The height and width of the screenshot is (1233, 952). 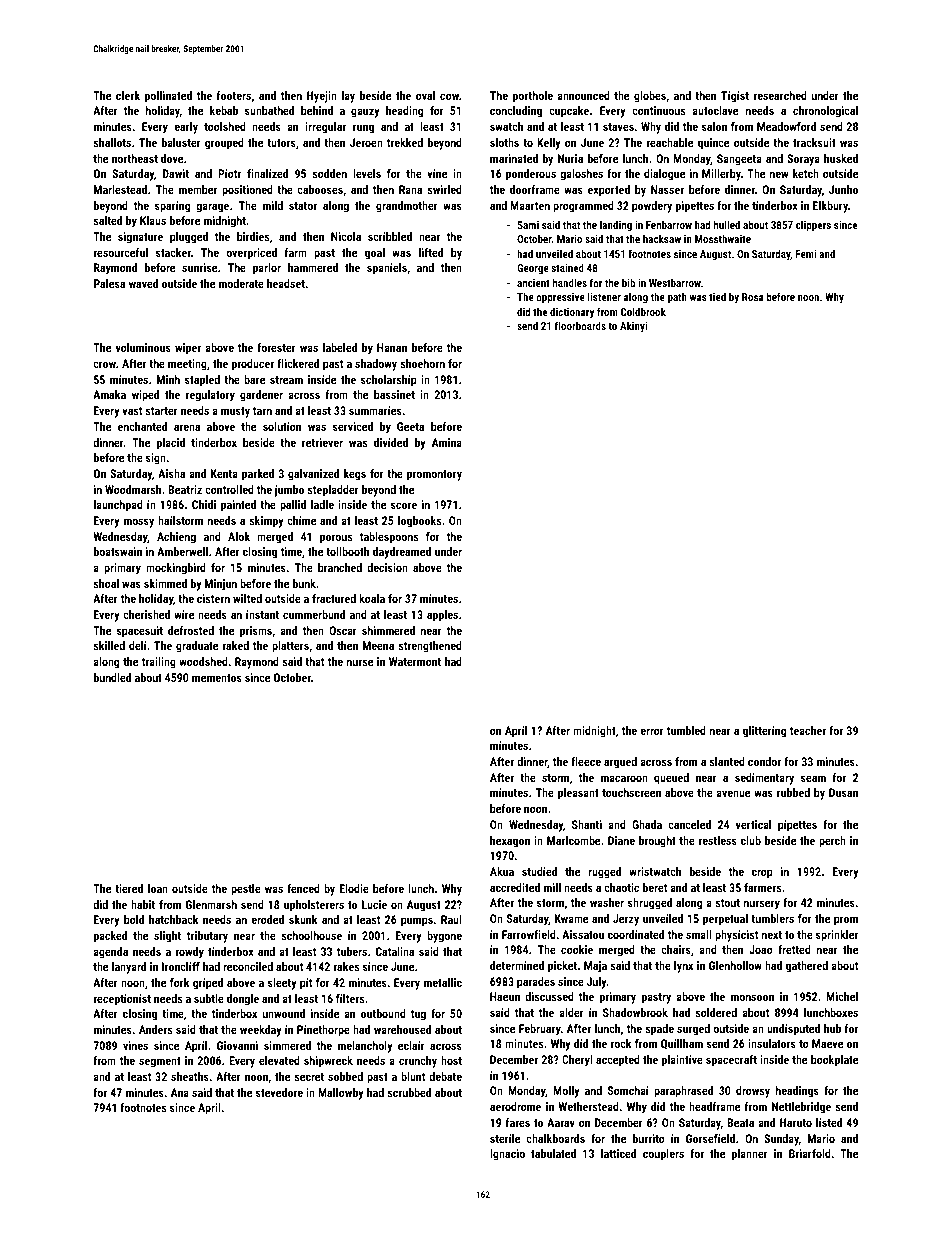 I want to click on Palesa, so click(x=109, y=283).
